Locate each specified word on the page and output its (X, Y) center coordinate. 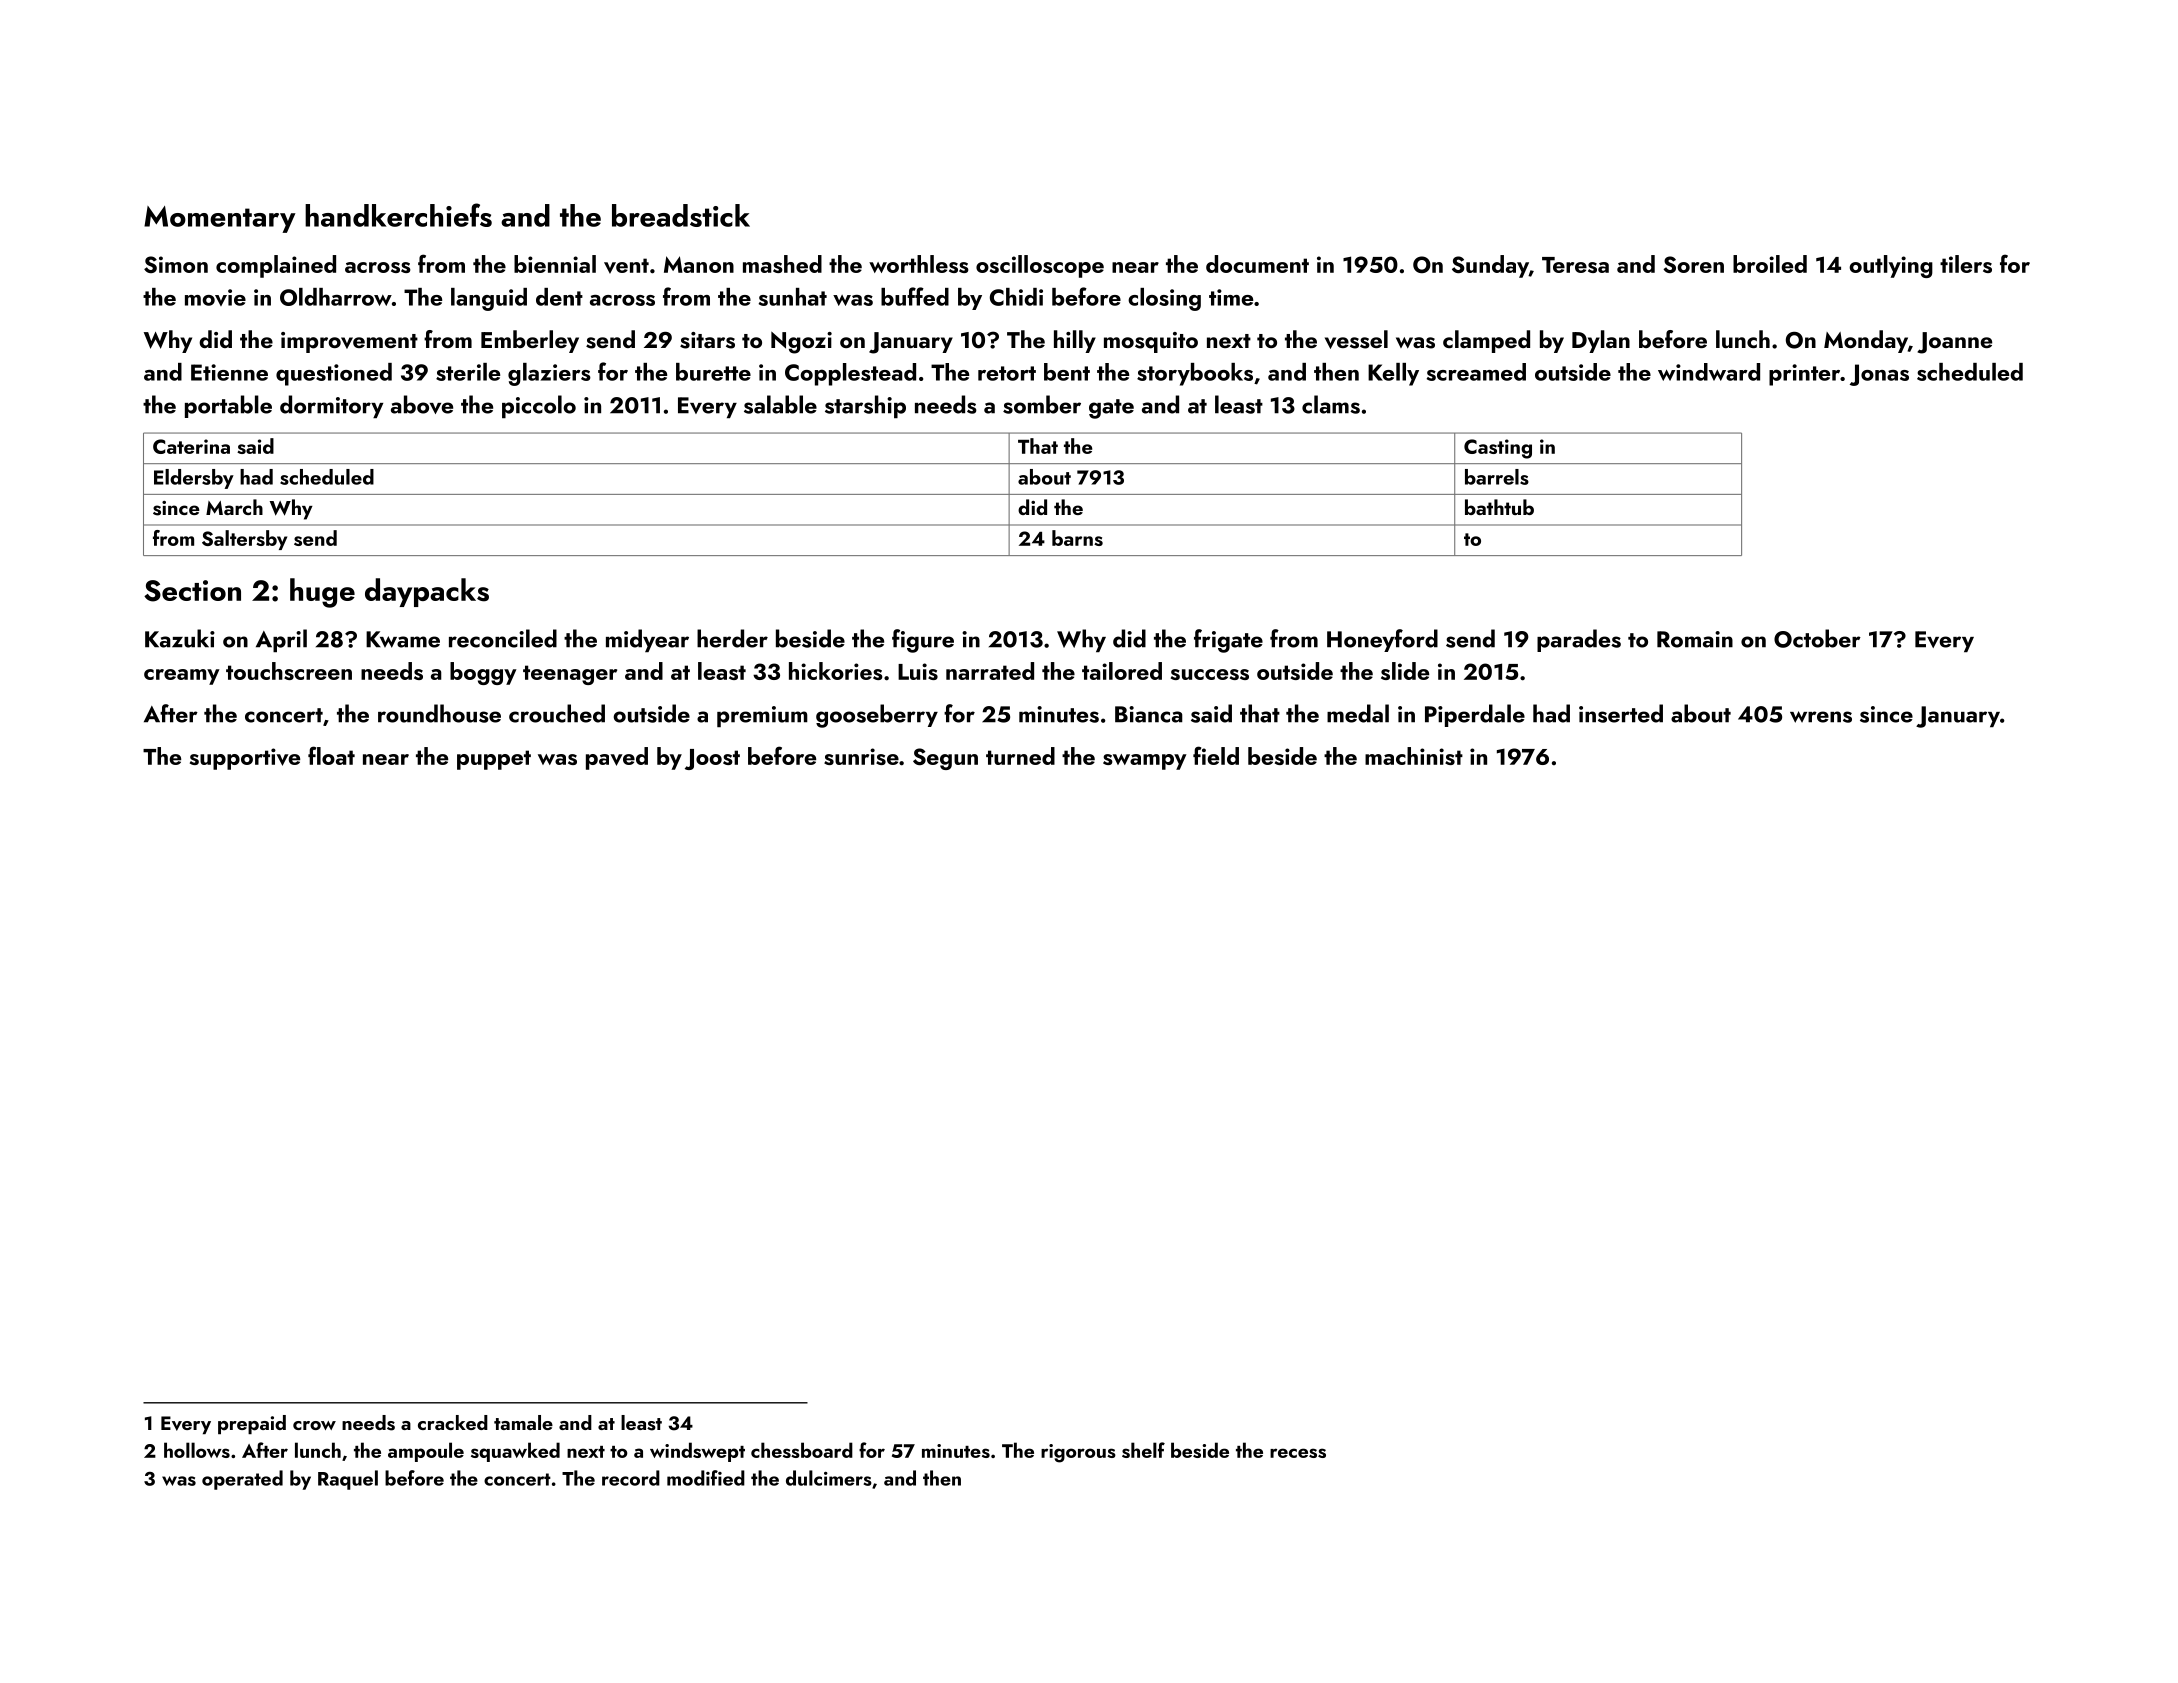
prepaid (252, 1424)
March (234, 507)
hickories (836, 671)
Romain (1695, 639)
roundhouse (439, 713)
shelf (1143, 1450)
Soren (1693, 264)
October (1817, 638)
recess (1298, 1453)
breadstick (681, 215)
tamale (523, 1422)
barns (1077, 538)
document (1257, 264)
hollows (197, 1450)
